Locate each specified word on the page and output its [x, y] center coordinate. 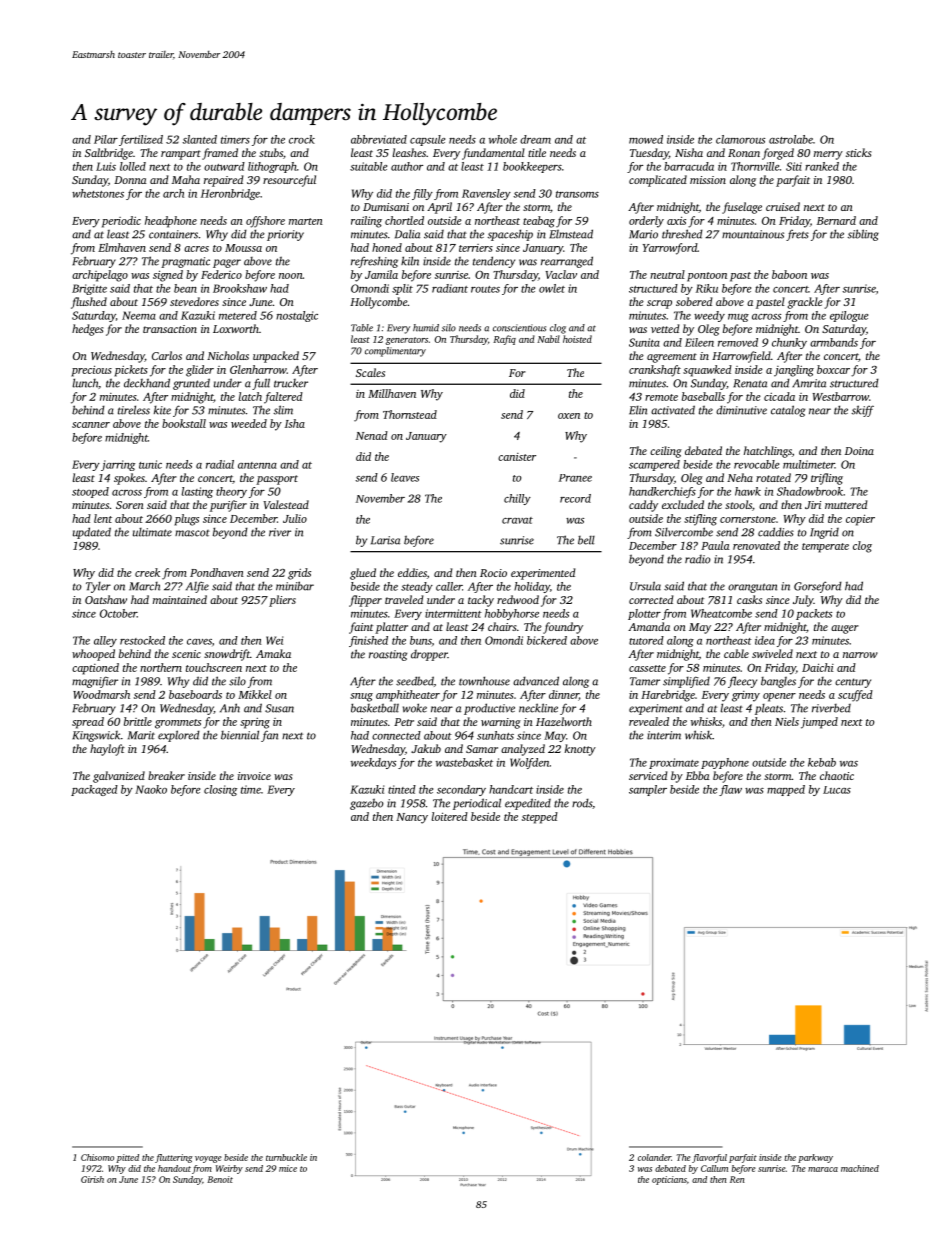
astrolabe [791, 139]
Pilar [106, 139]
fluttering [174, 1158]
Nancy [412, 818]
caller [449, 586]
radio [698, 559]
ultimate [152, 532]
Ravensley [486, 194]
